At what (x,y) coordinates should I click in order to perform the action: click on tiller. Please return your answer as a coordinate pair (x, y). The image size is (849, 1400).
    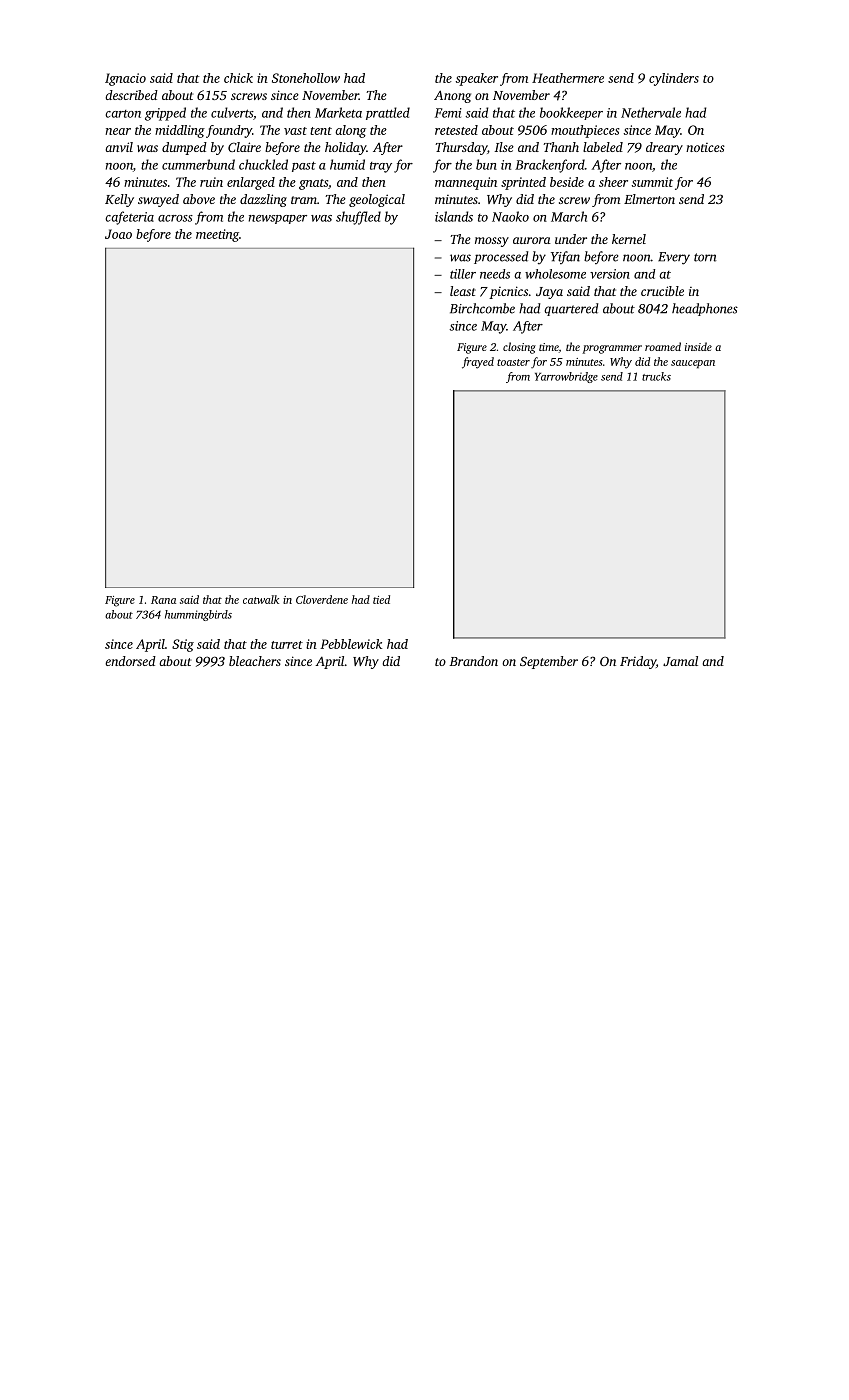
    Looking at the image, I should click on (463, 274).
